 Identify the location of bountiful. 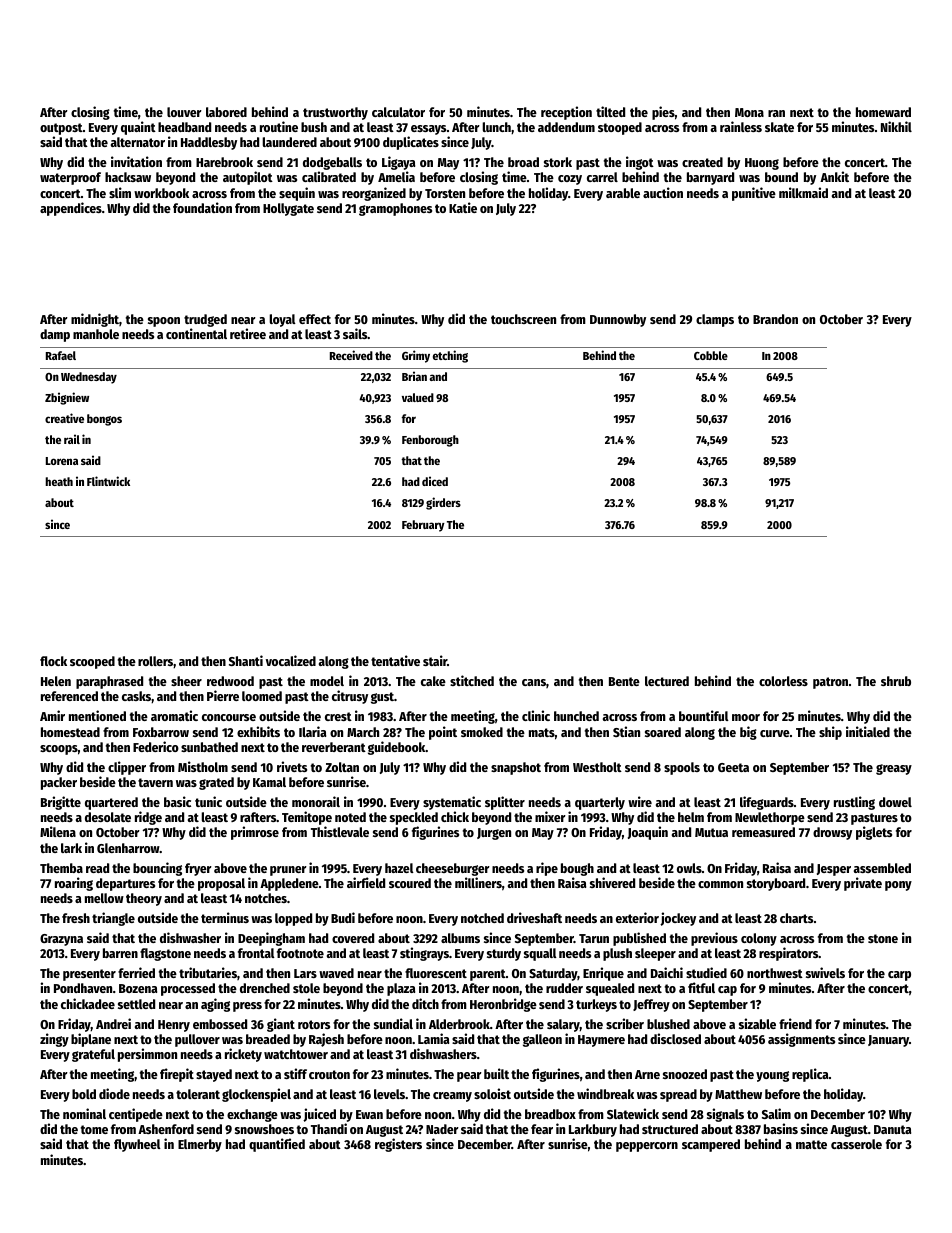
(704, 715).
